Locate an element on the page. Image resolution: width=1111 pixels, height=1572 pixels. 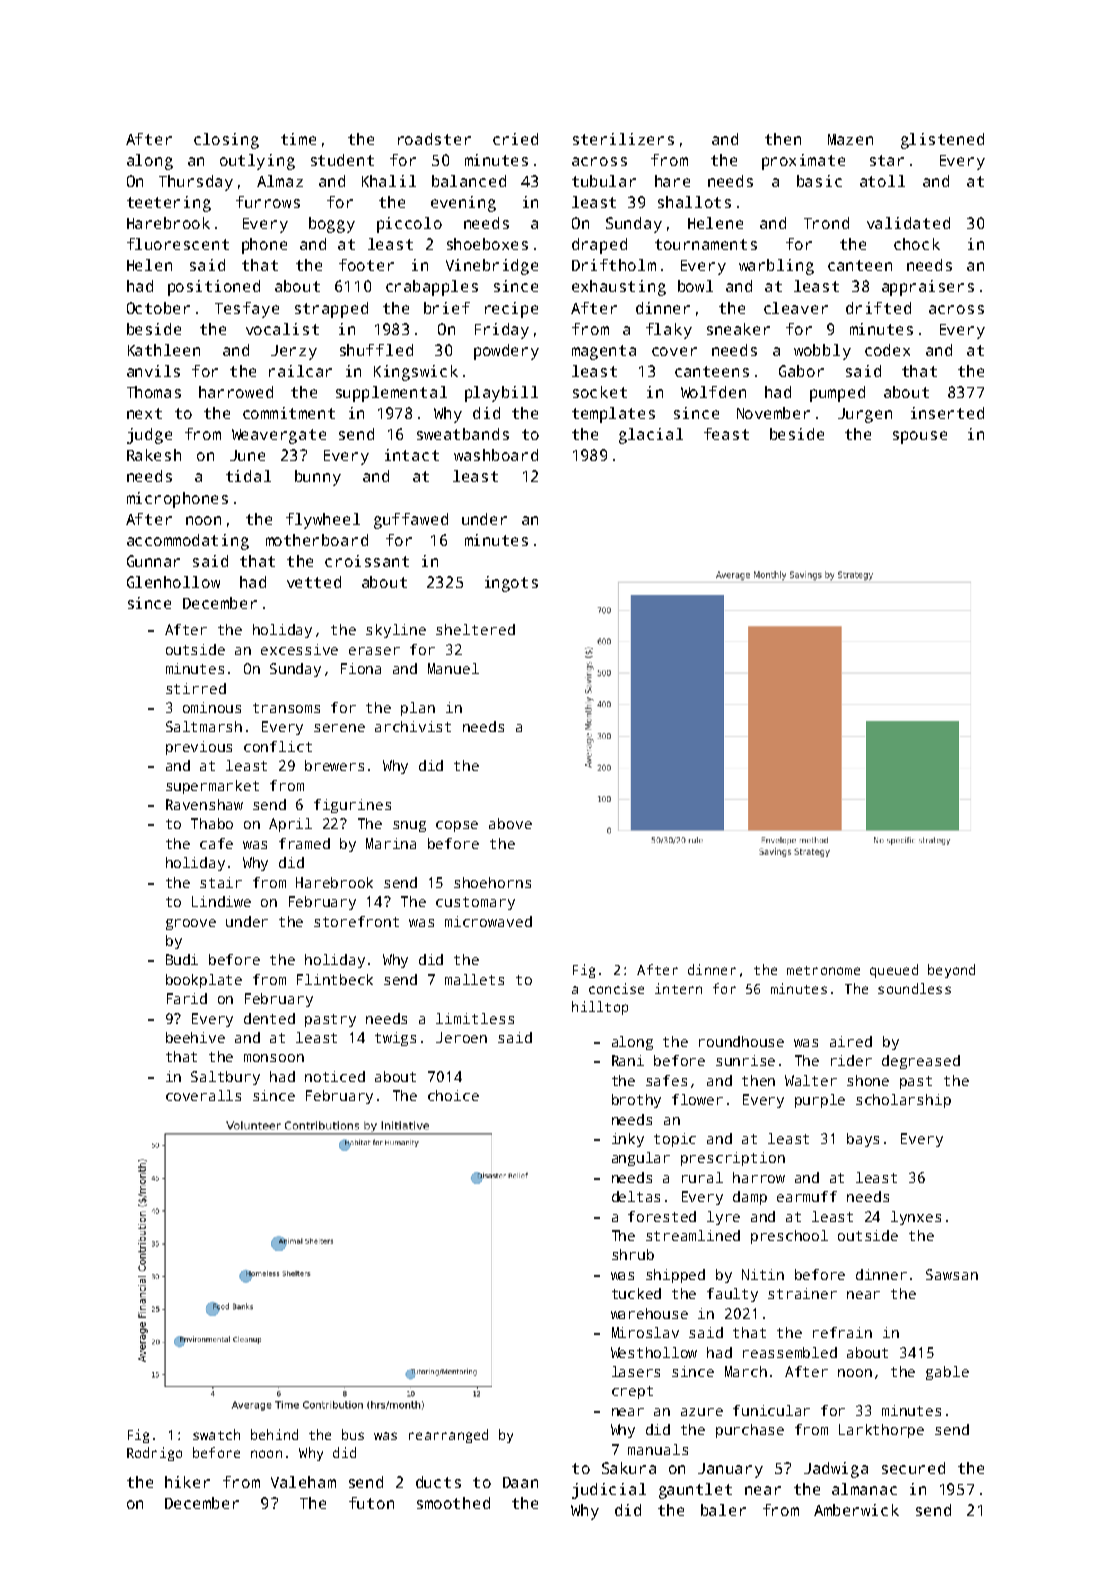
sterilizers is located at coordinates (623, 139).
